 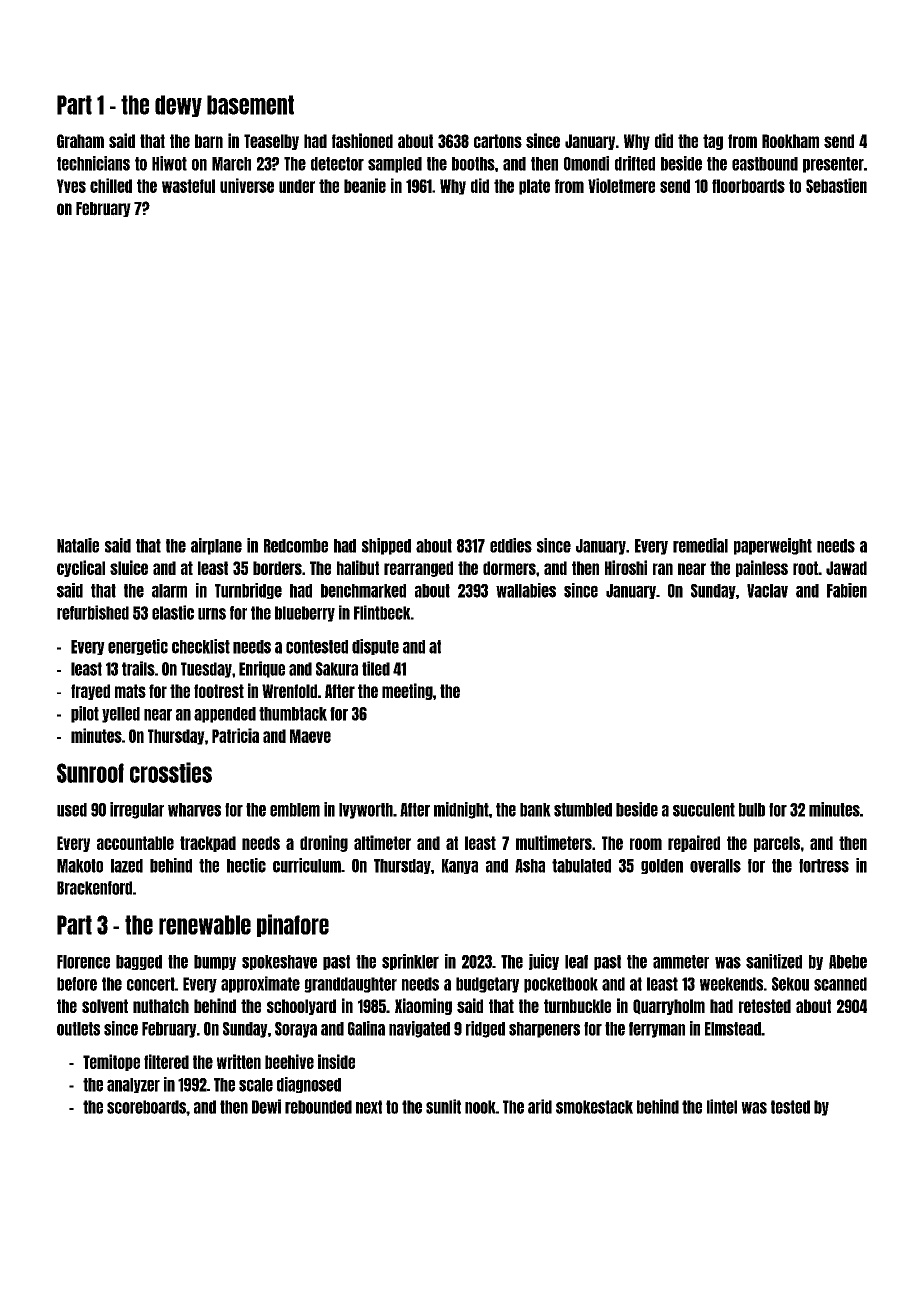 I want to click on Wrenfold, so click(x=289, y=691).
